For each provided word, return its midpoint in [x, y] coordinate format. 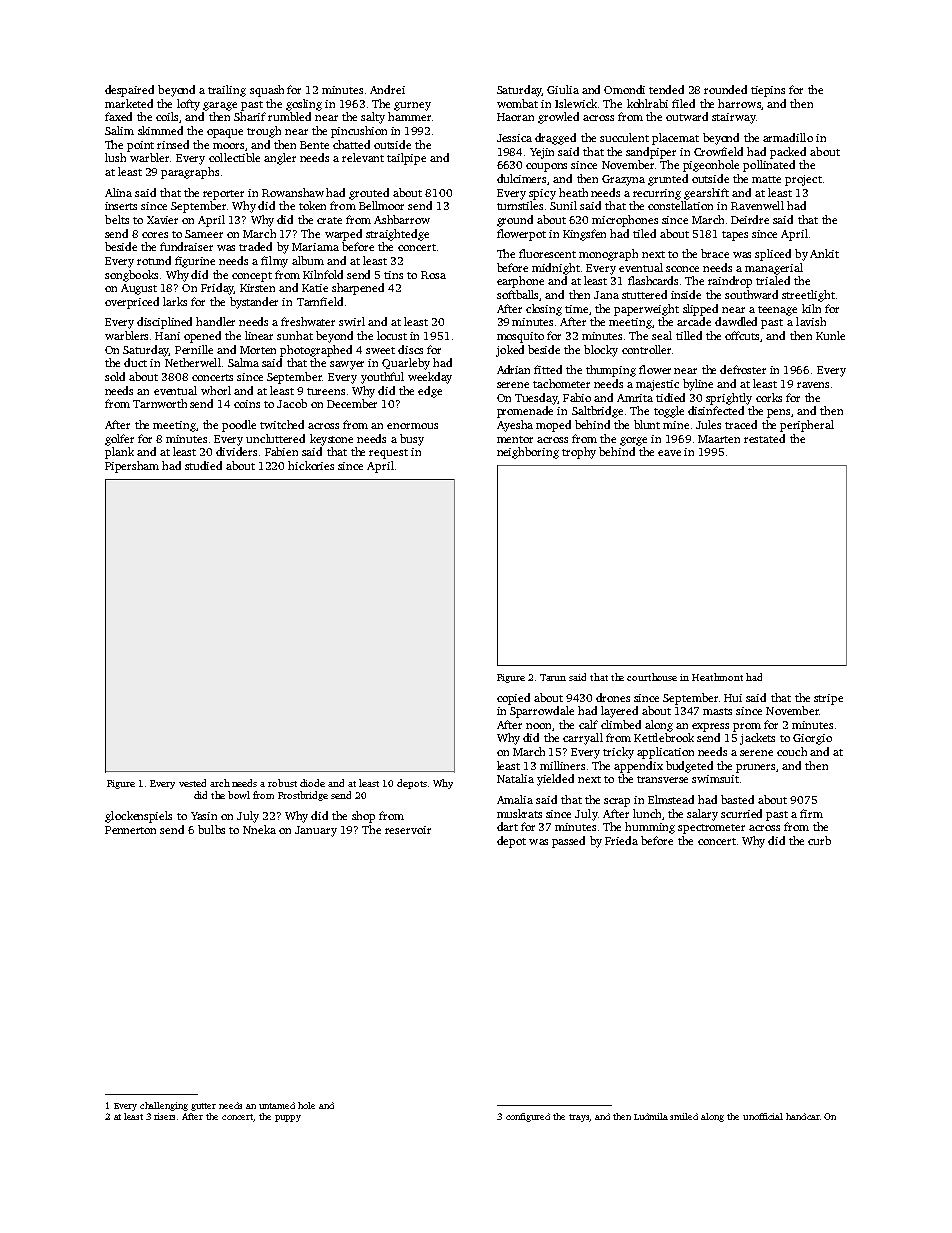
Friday [217, 289]
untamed [277, 1105]
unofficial [763, 1116]
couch [792, 751]
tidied [670, 397]
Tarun [553, 677]
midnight [556, 269]
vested [192, 783]
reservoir [408, 830]
